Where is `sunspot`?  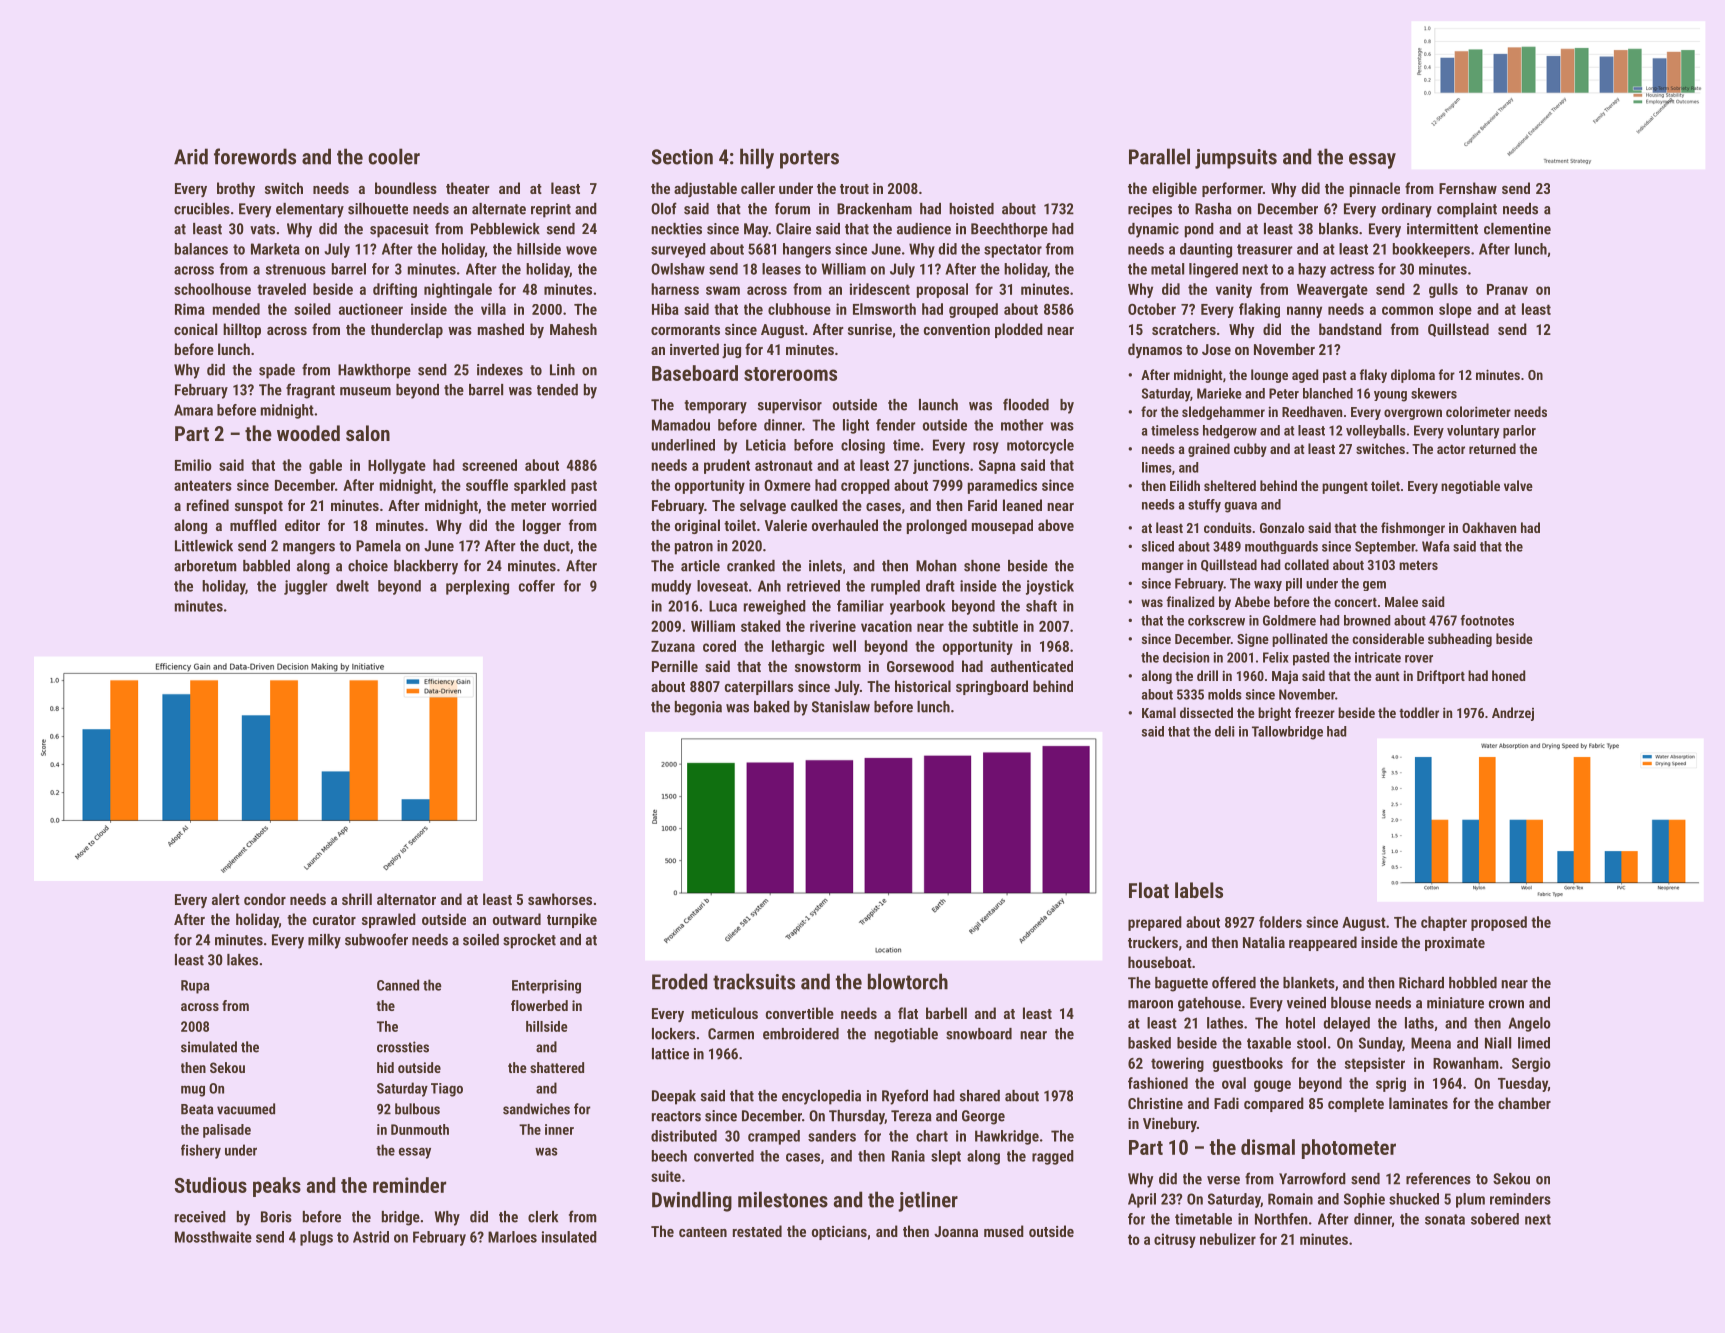 sunspot is located at coordinates (259, 507).
